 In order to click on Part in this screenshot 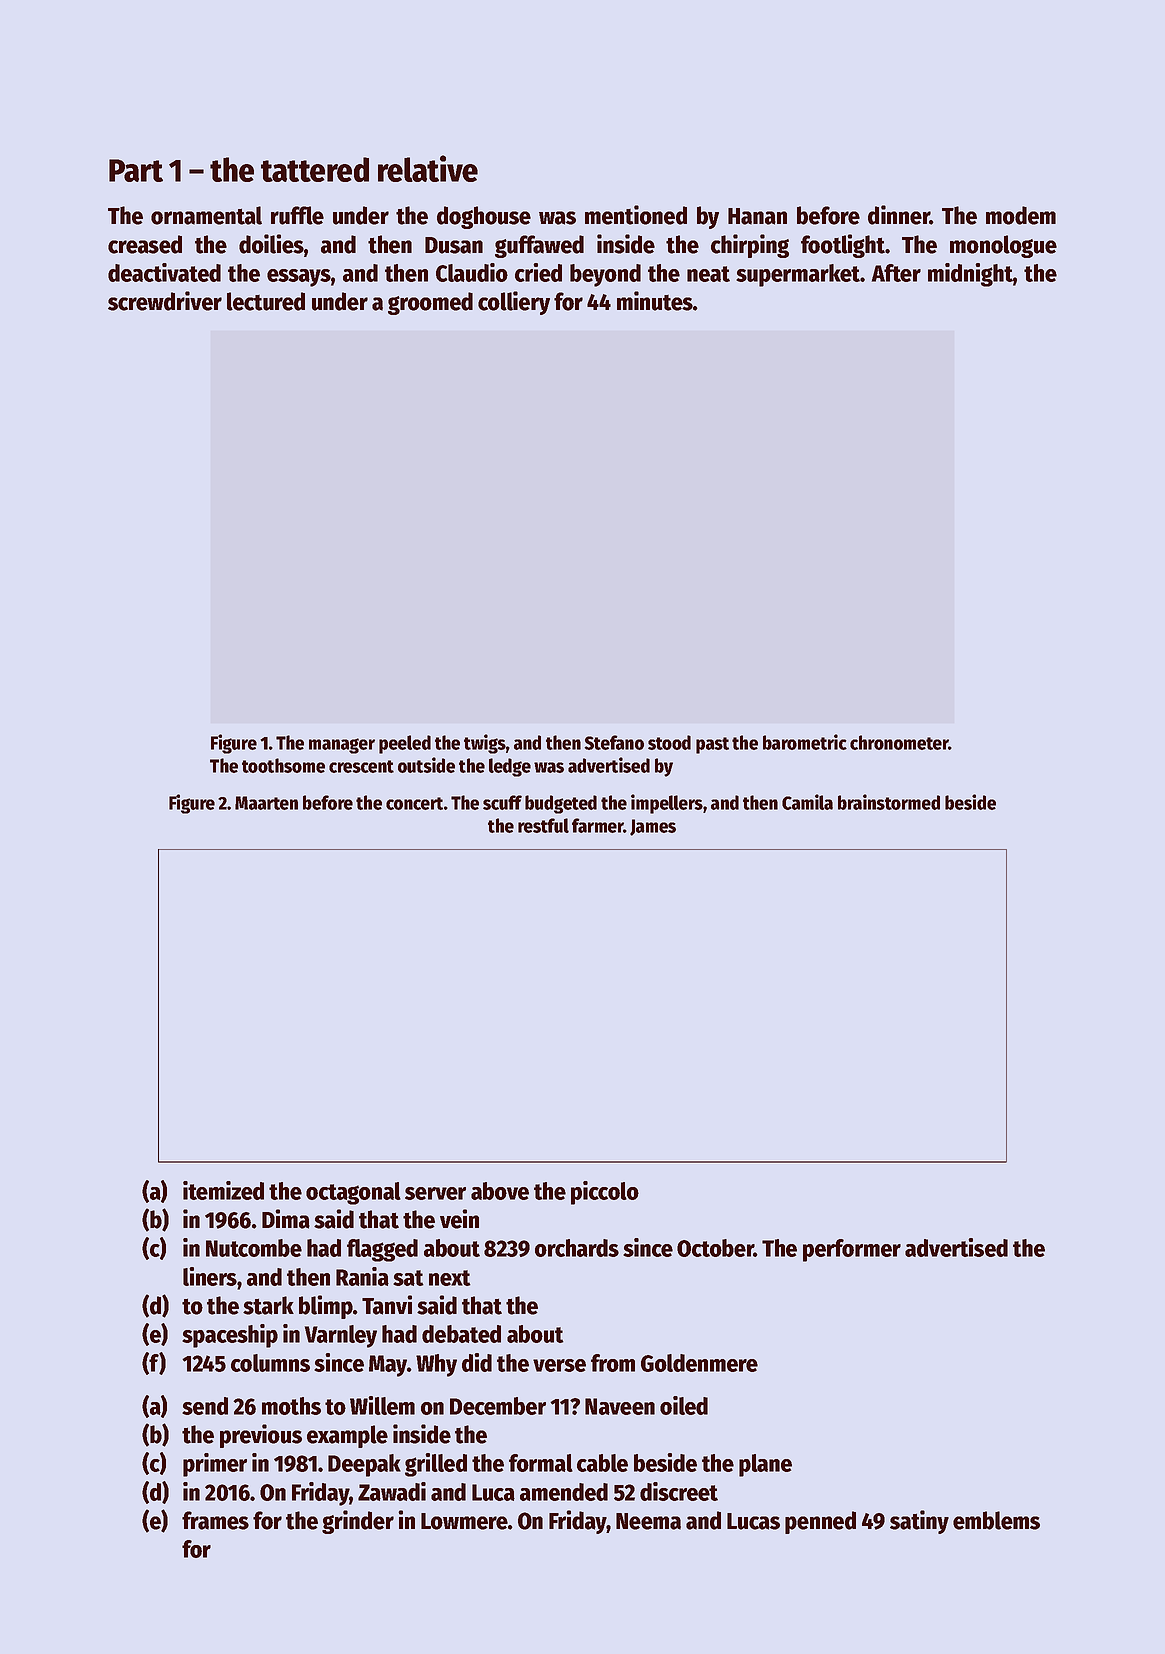, I will do `click(136, 170)`.
